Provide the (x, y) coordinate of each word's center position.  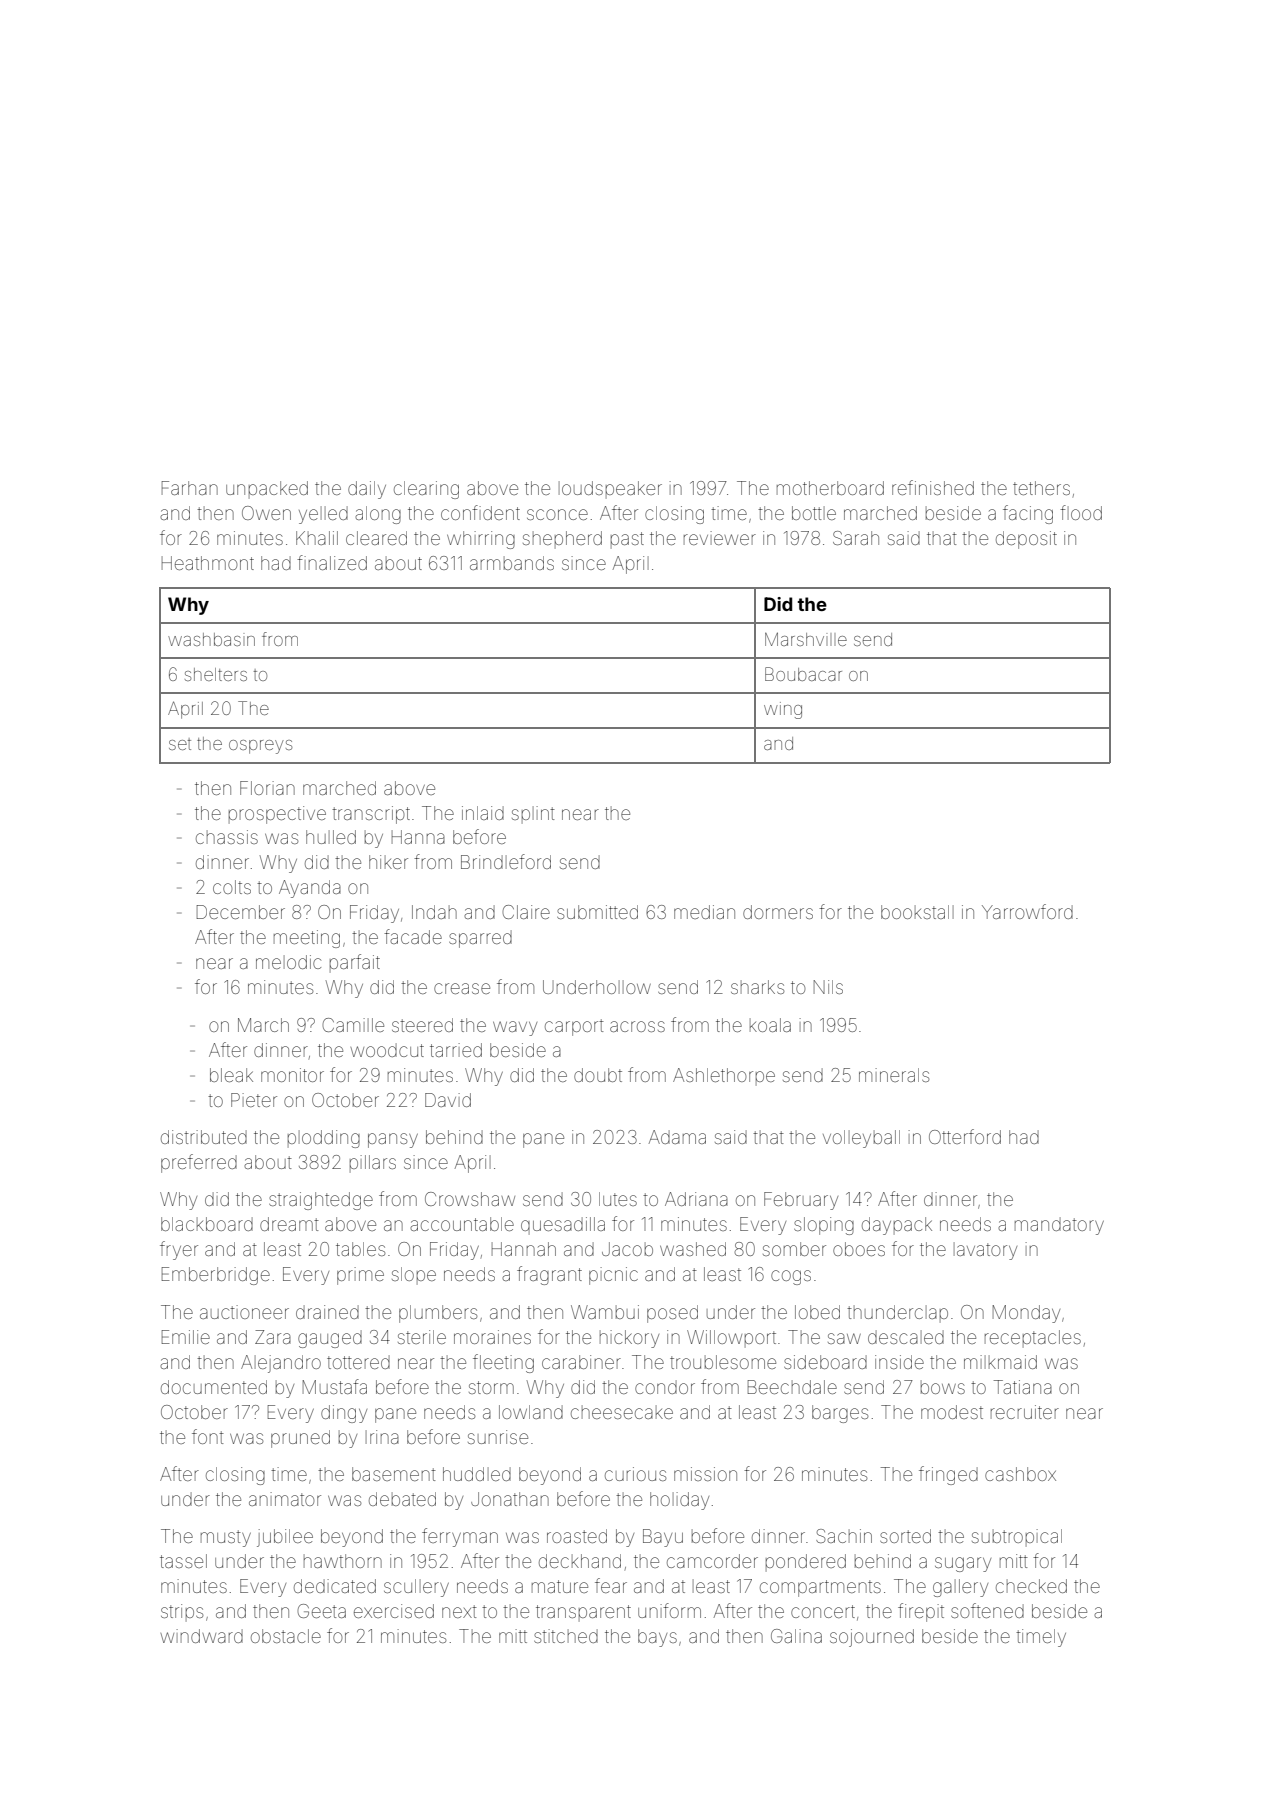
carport (574, 1027)
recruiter (1025, 1412)
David (448, 1100)
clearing (426, 490)
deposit (1026, 540)
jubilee (285, 1538)
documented (214, 1387)
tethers (1041, 488)
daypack (897, 1226)
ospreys (260, 747)
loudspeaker (610, 489)
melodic (288, 962)
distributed (204, 1137)
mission (705, 1474)
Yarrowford (1027, 911)
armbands (512, 563)
